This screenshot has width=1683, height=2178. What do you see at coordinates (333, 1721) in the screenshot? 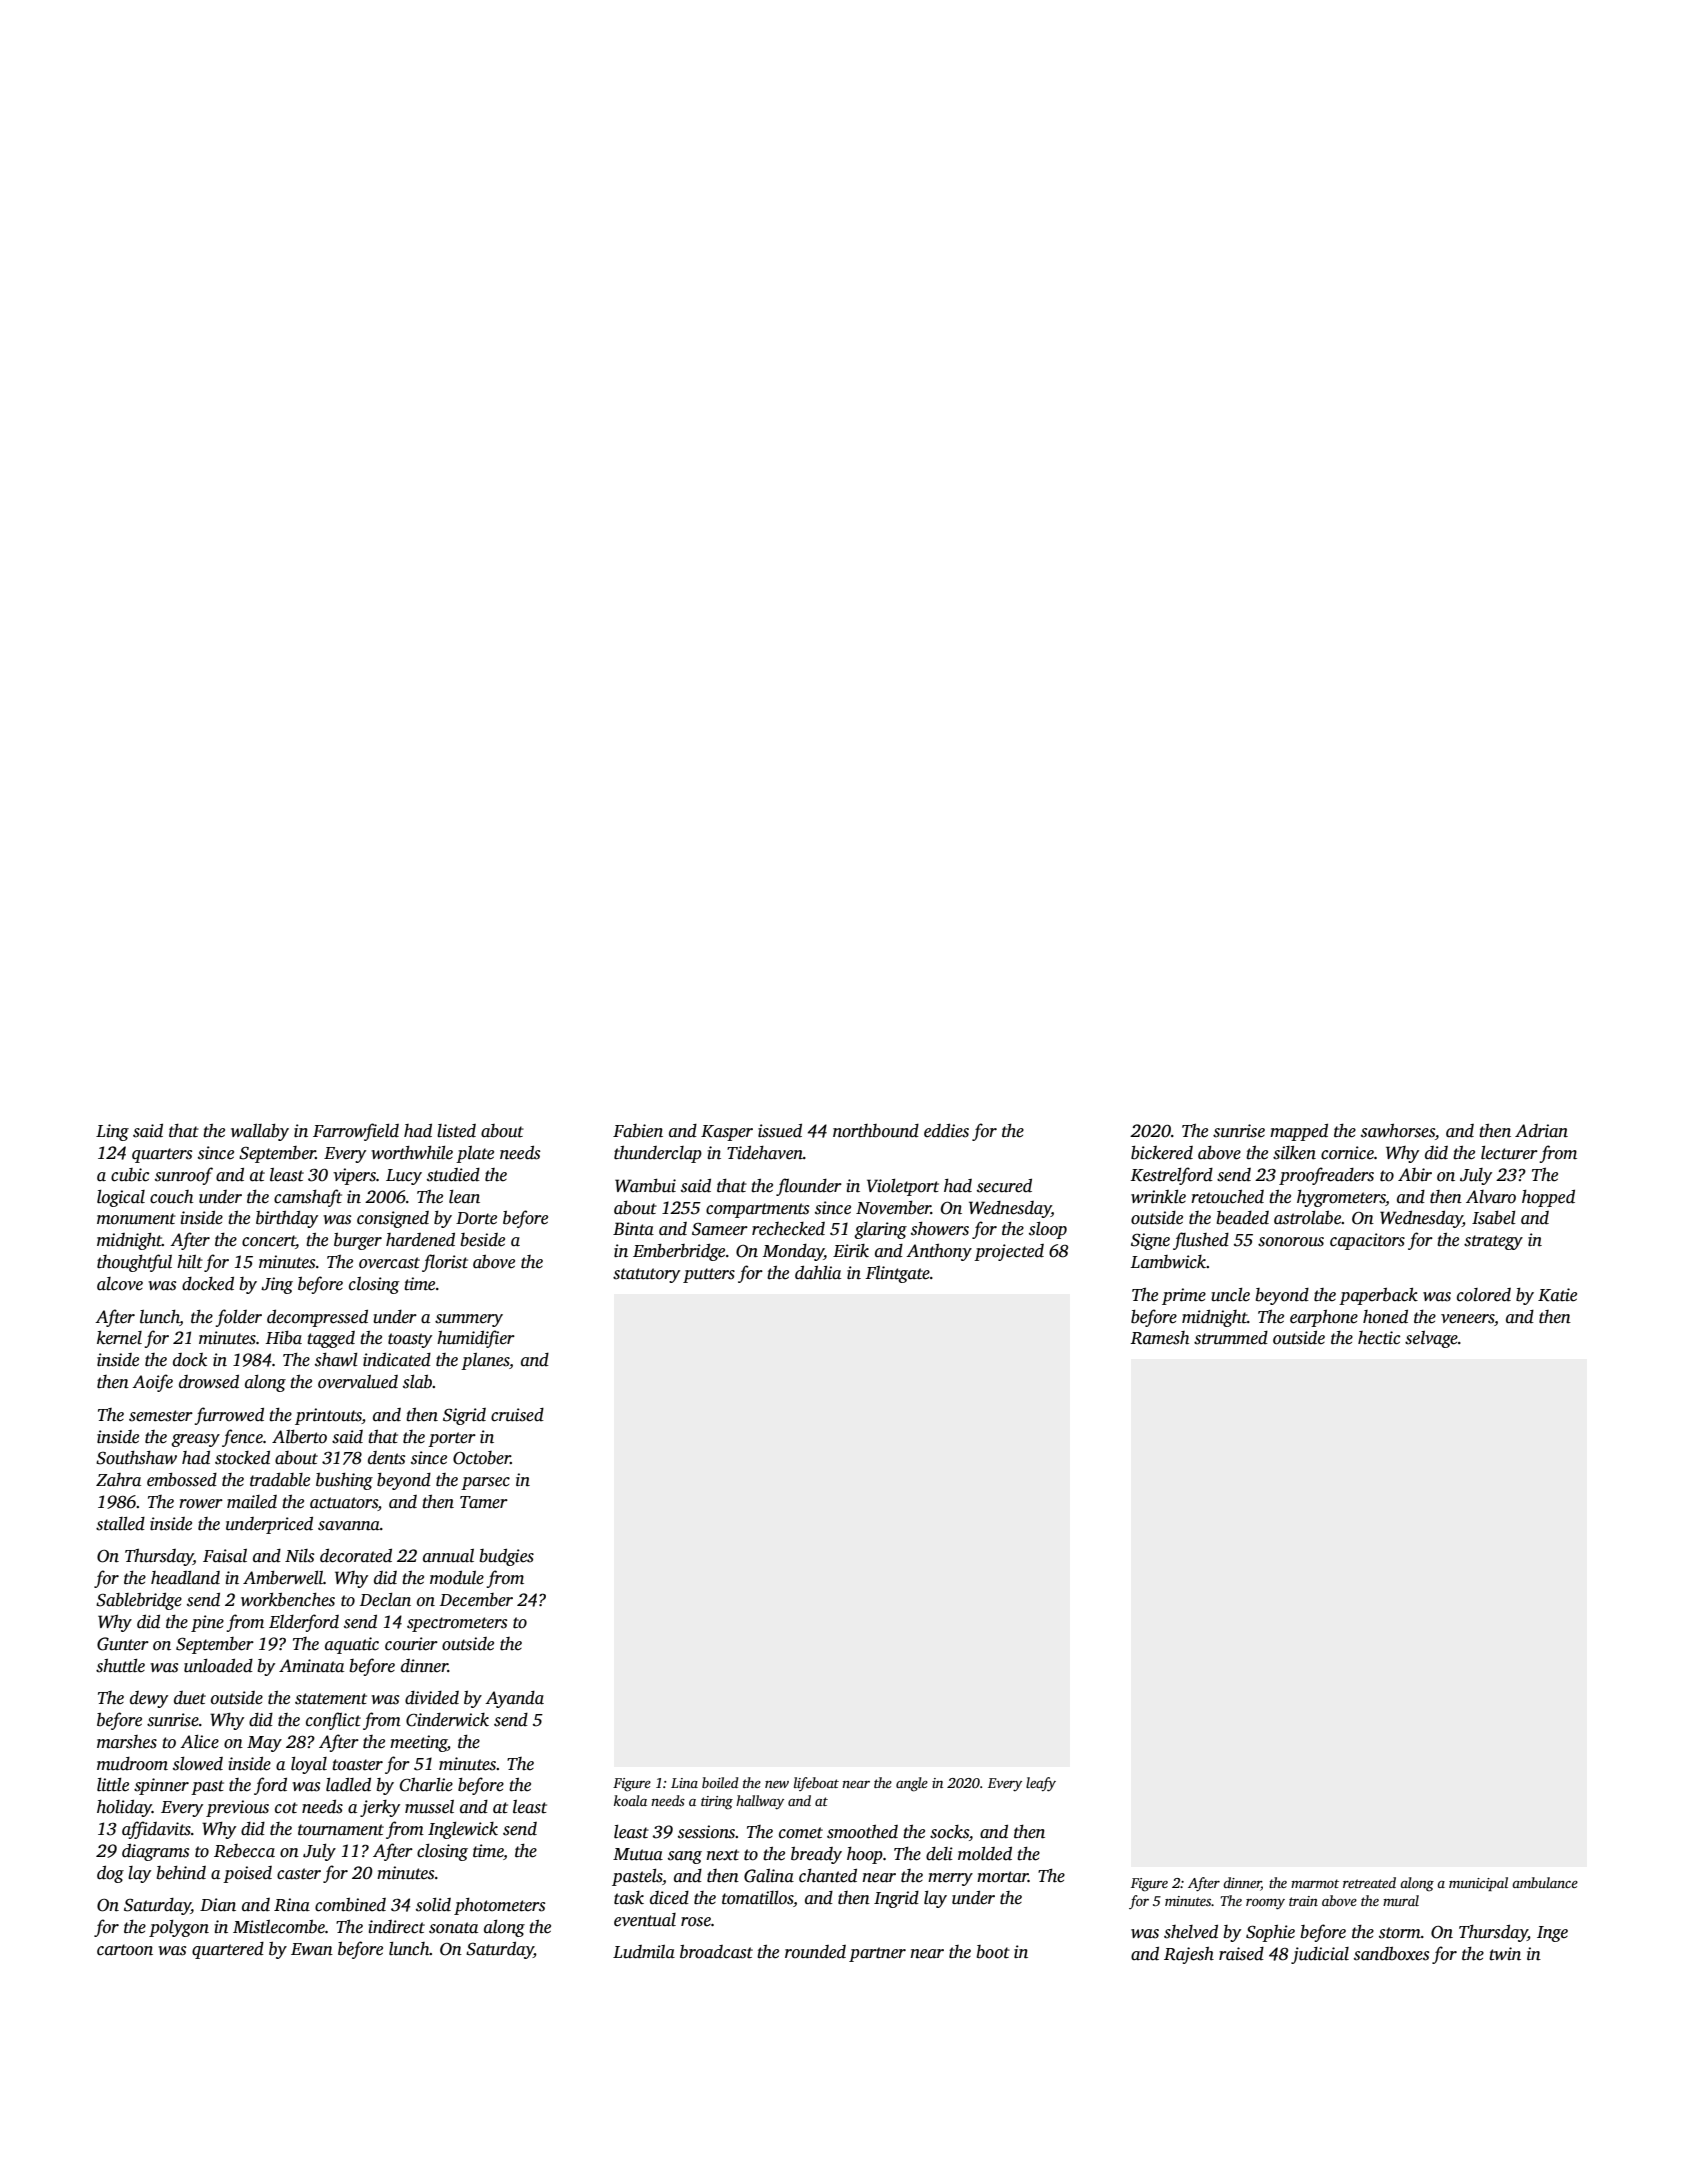
I see `conflict` at bounding box center [333, 1721].
